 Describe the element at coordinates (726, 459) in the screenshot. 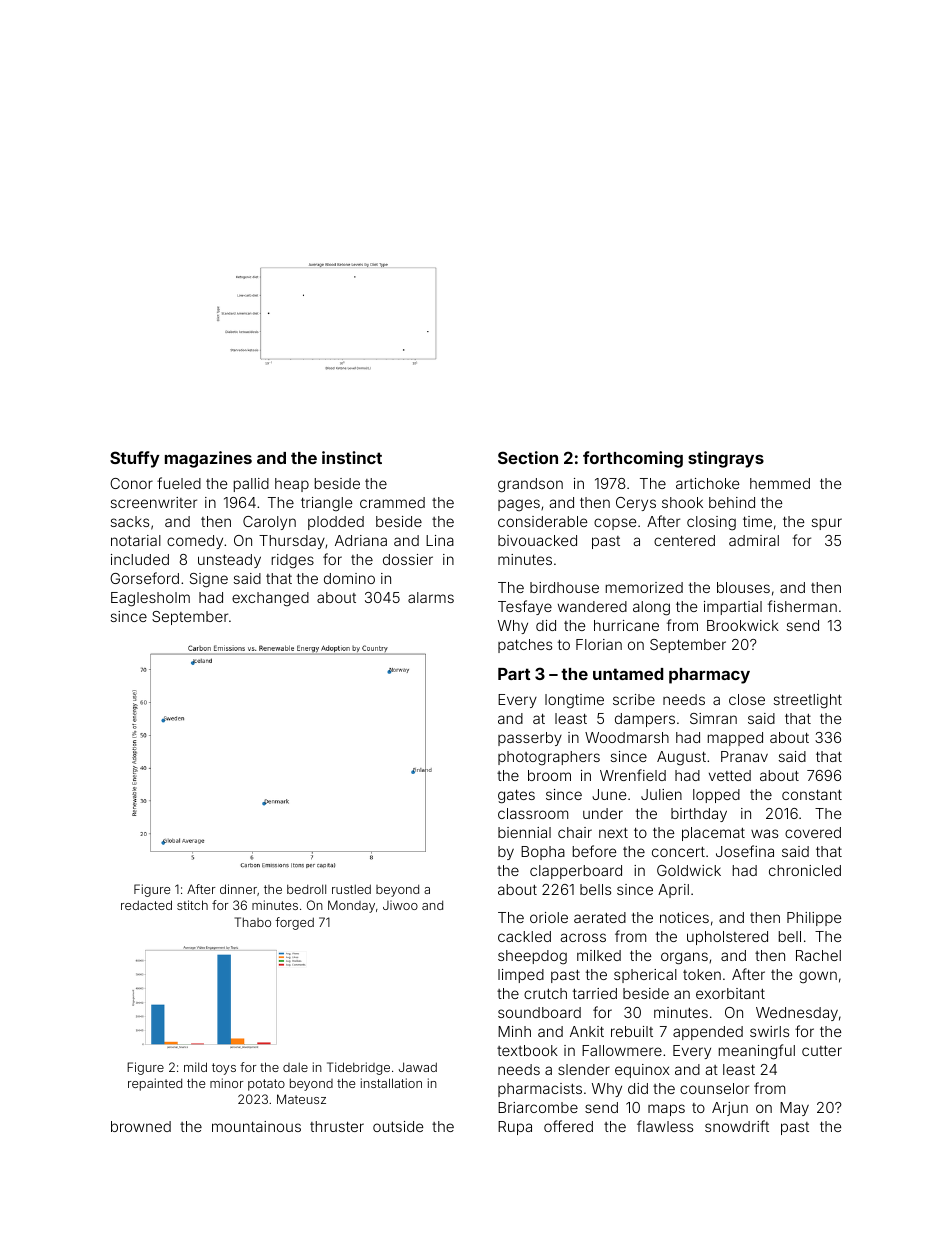

I see `stingrays` at that location.
